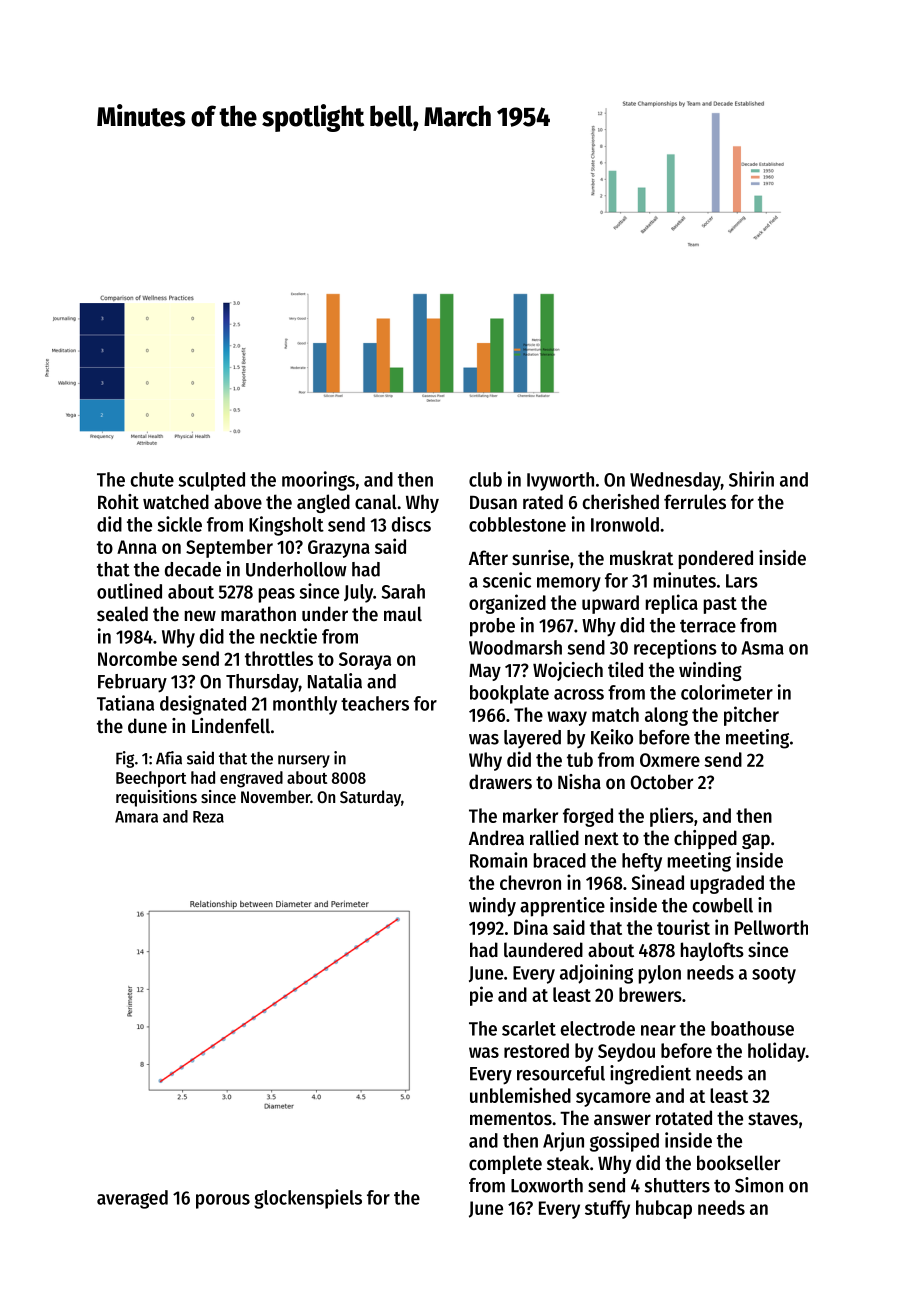 This screenshot has width=908, height=1316. Describe the element at coordinates (223, 1201) in the screenshot. I see `porous` at that location.
